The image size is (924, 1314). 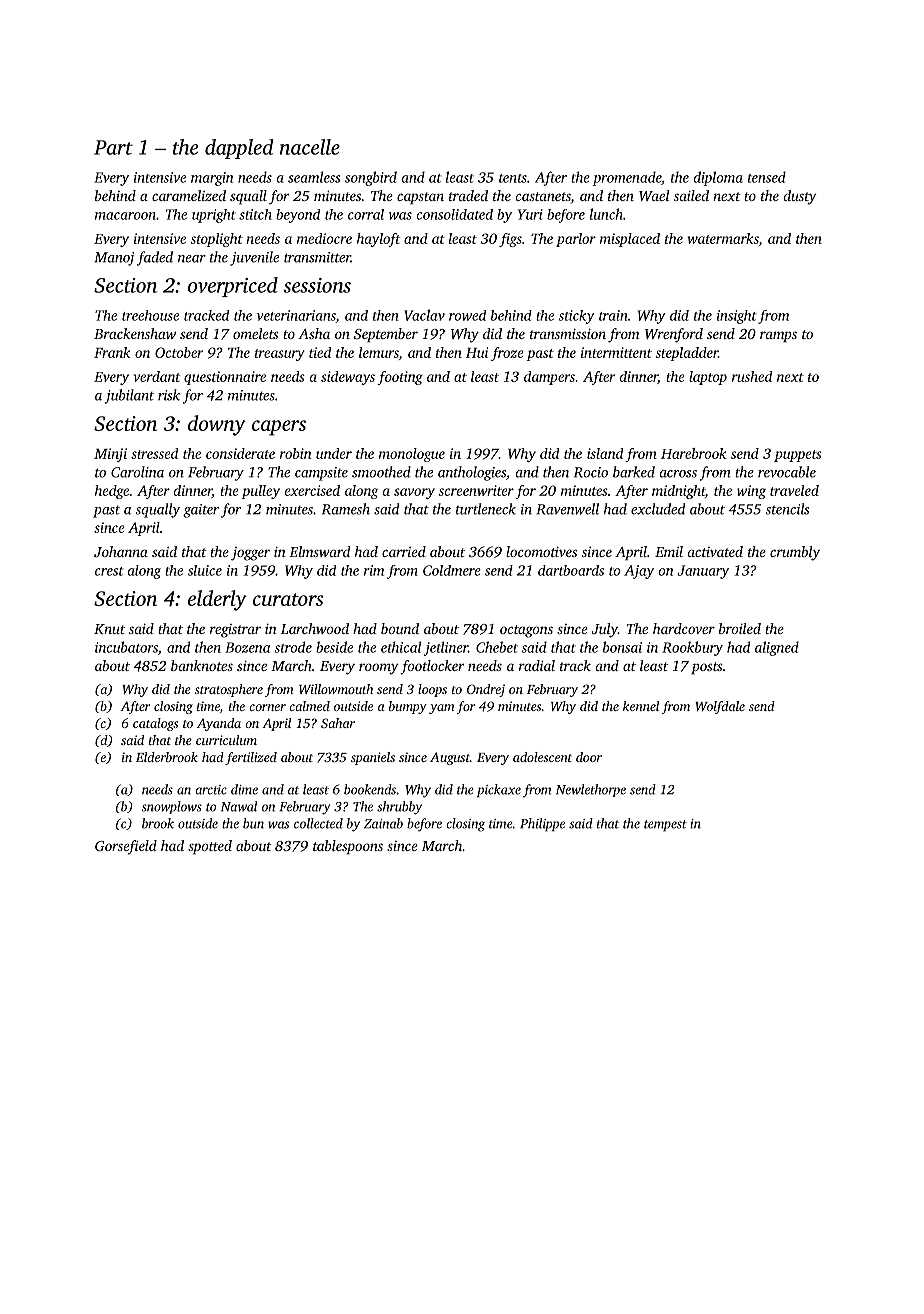 I want to click on watermarks, so click(x=723, y=238).
